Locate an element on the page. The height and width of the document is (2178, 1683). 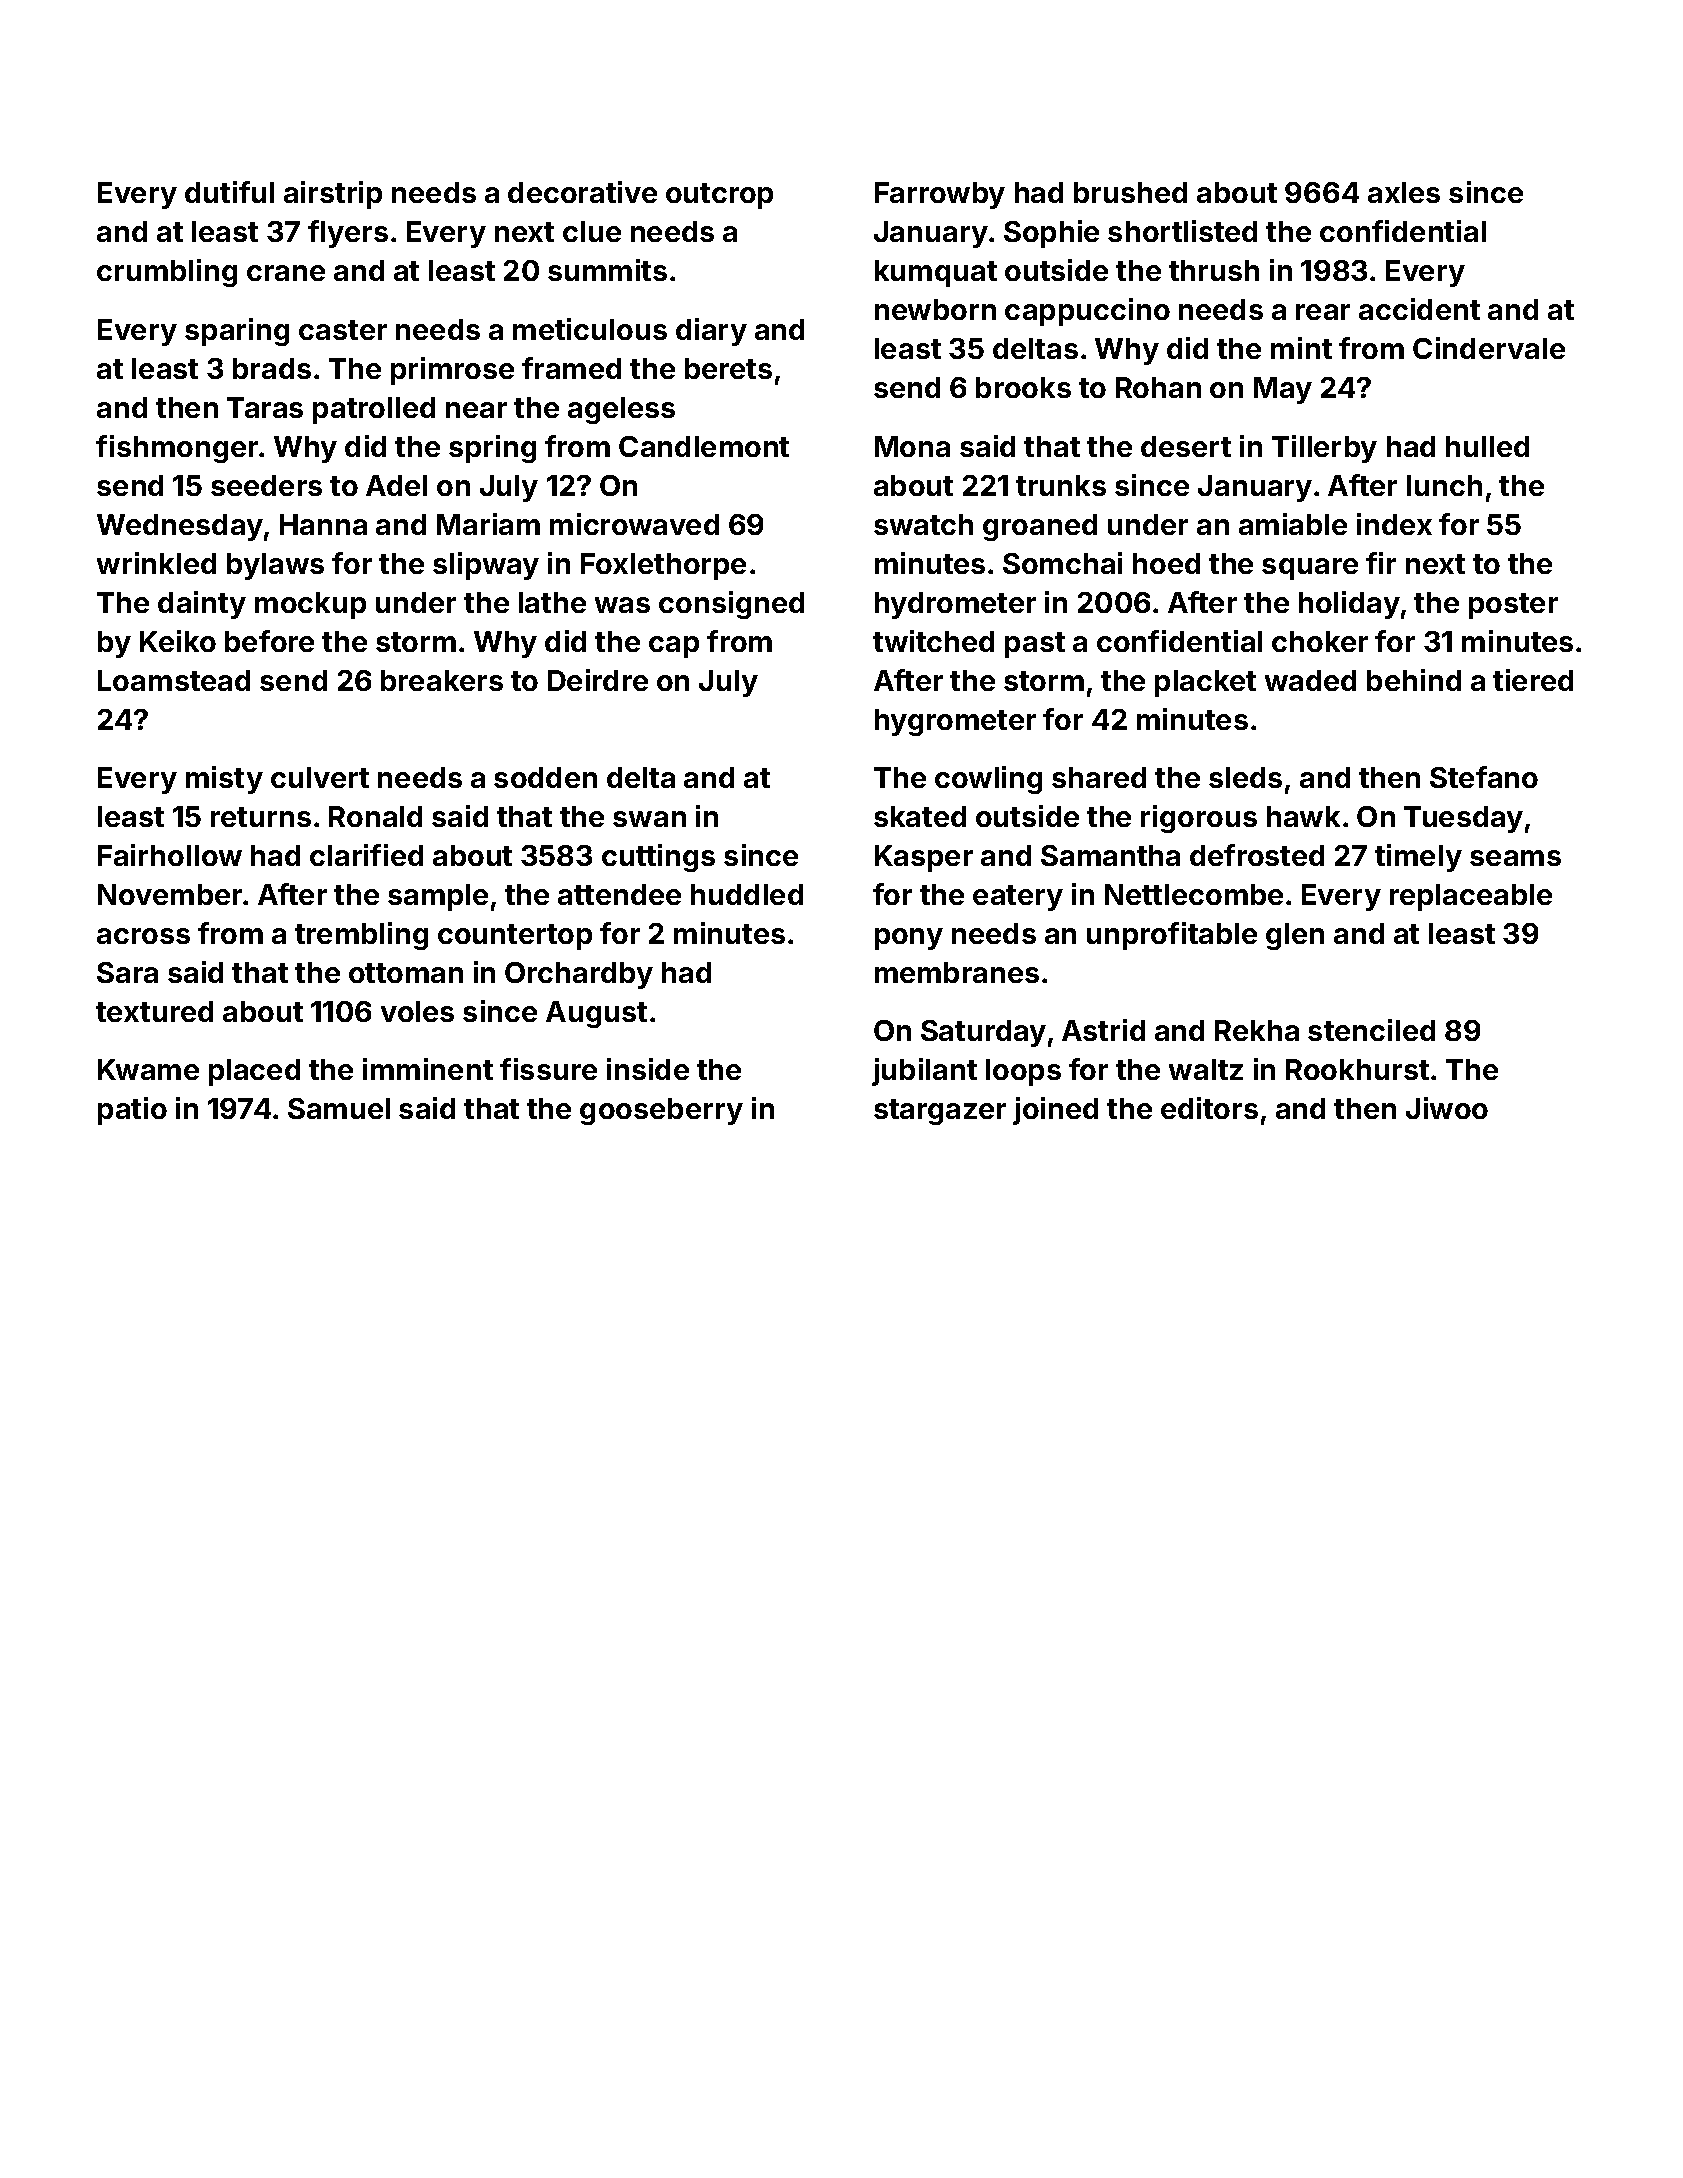
trembling is located at coordinates (361, 936).
